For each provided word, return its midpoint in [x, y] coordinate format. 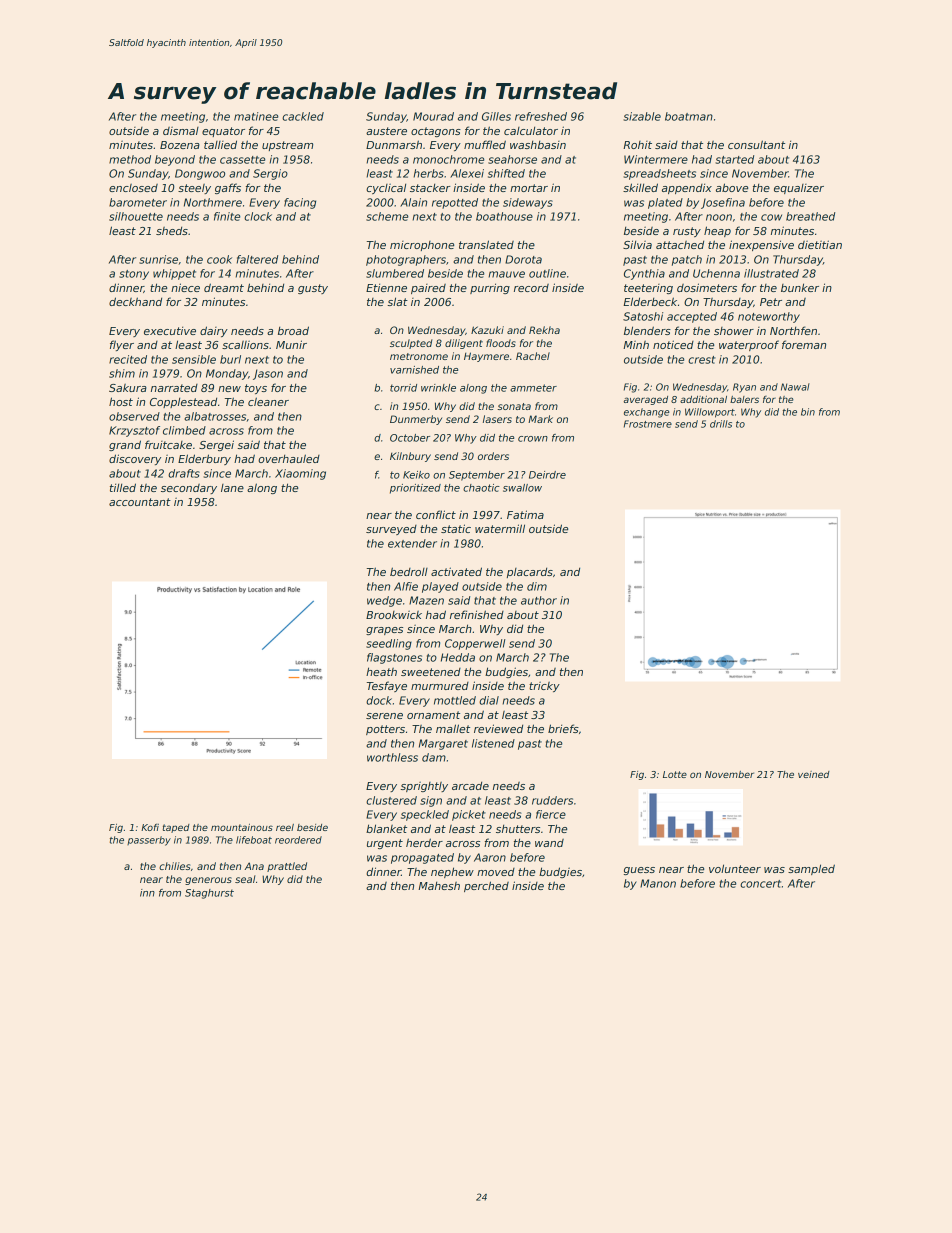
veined [814, 774]
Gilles [496, 116]
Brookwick [394, 615]
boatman [689, 116]
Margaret [443, 744]
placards [530, 573]
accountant [140, 502]
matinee [256, 116]
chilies [174, 866]
